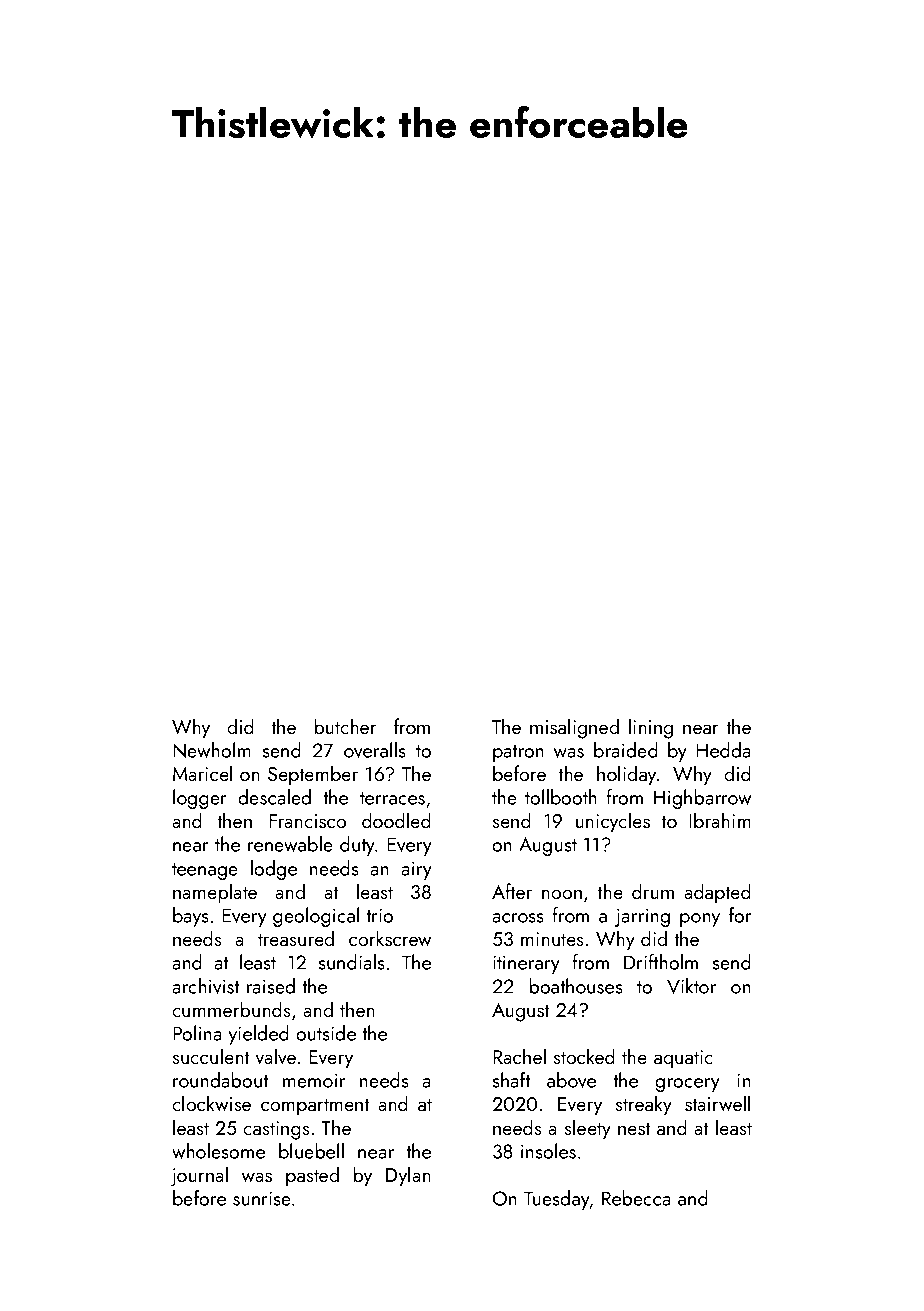 This image has width=924, height=1311. What do you see at coordinates (218, 1151) in the image?
I see `wholesome` at bounding box center [218, 1151].
